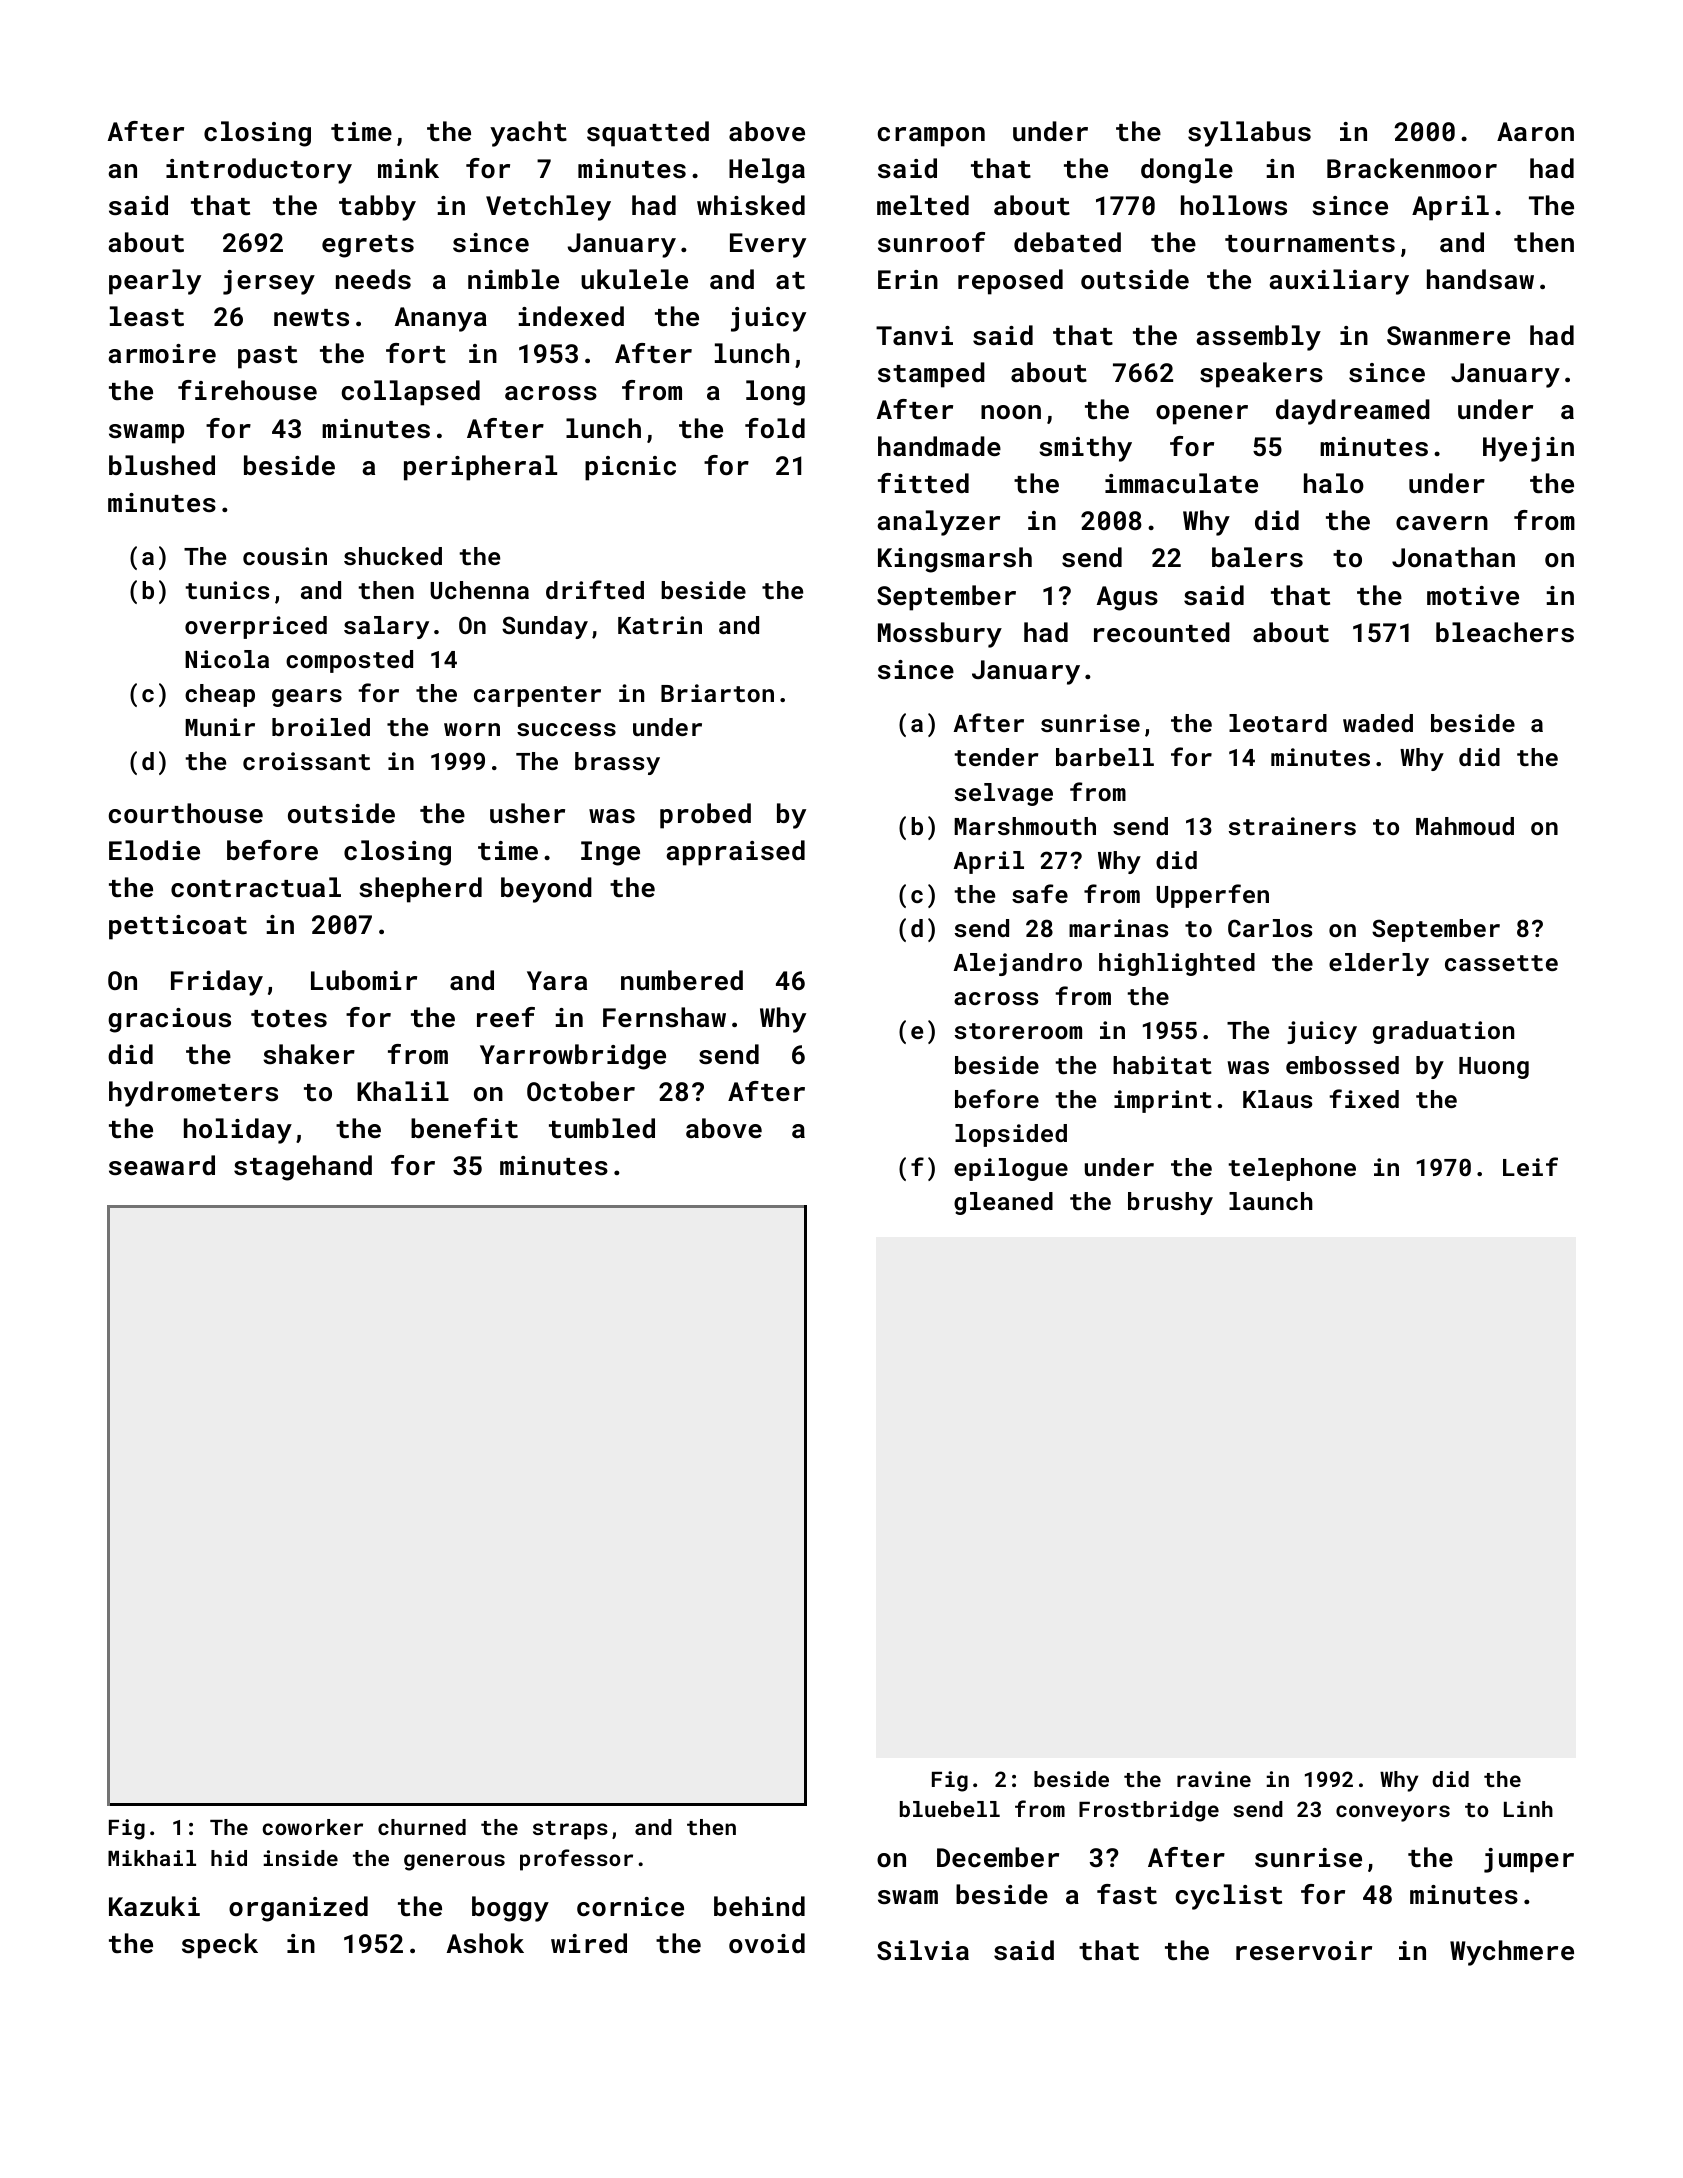 The height and width of the image is (2178, 1683). What do you see at coordinates (422, 1827) in the image?
I see `churned` at bounding box center [422, 1827].
